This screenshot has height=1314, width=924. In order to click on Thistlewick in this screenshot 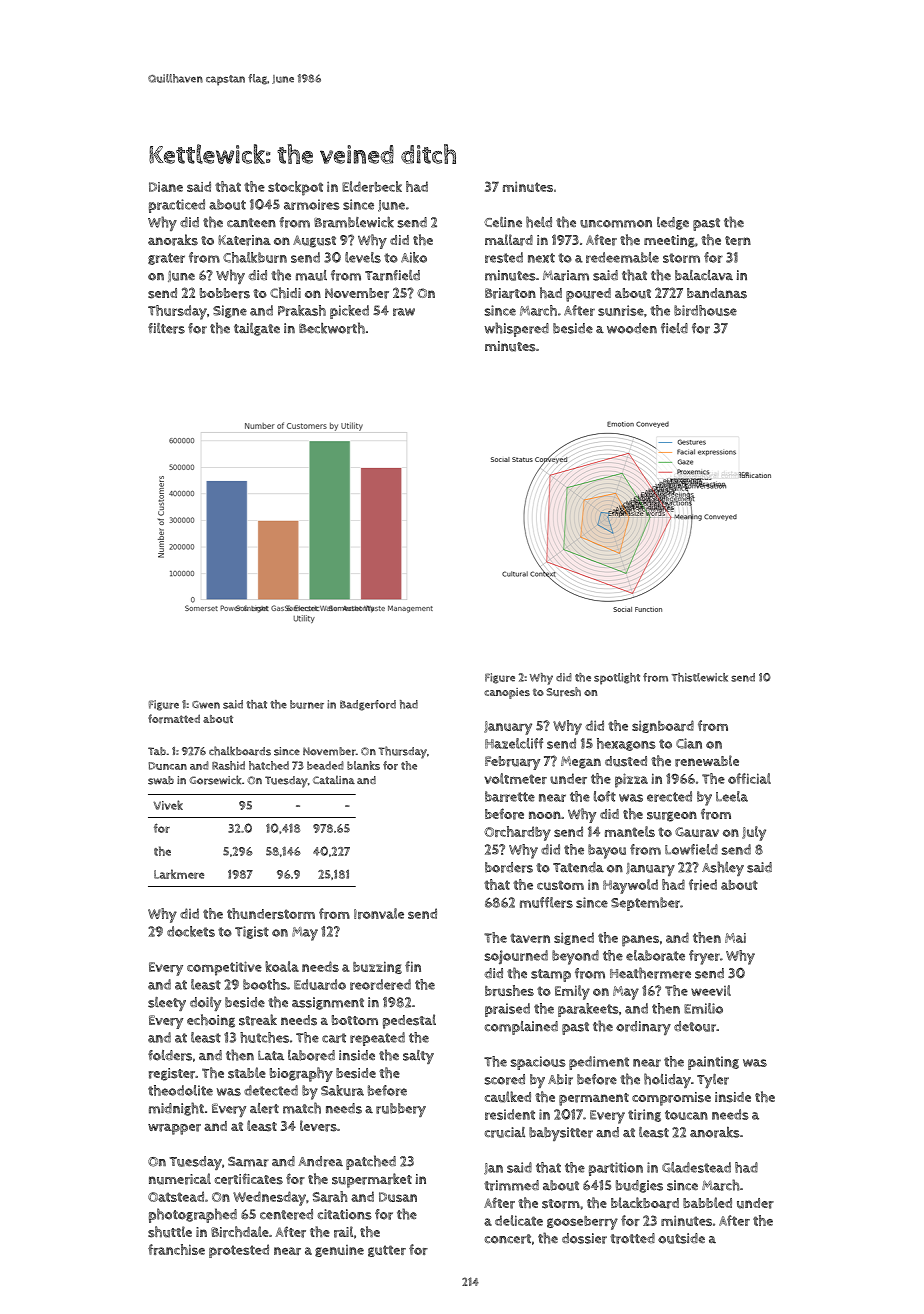, I will do `click(700, 677)`.
